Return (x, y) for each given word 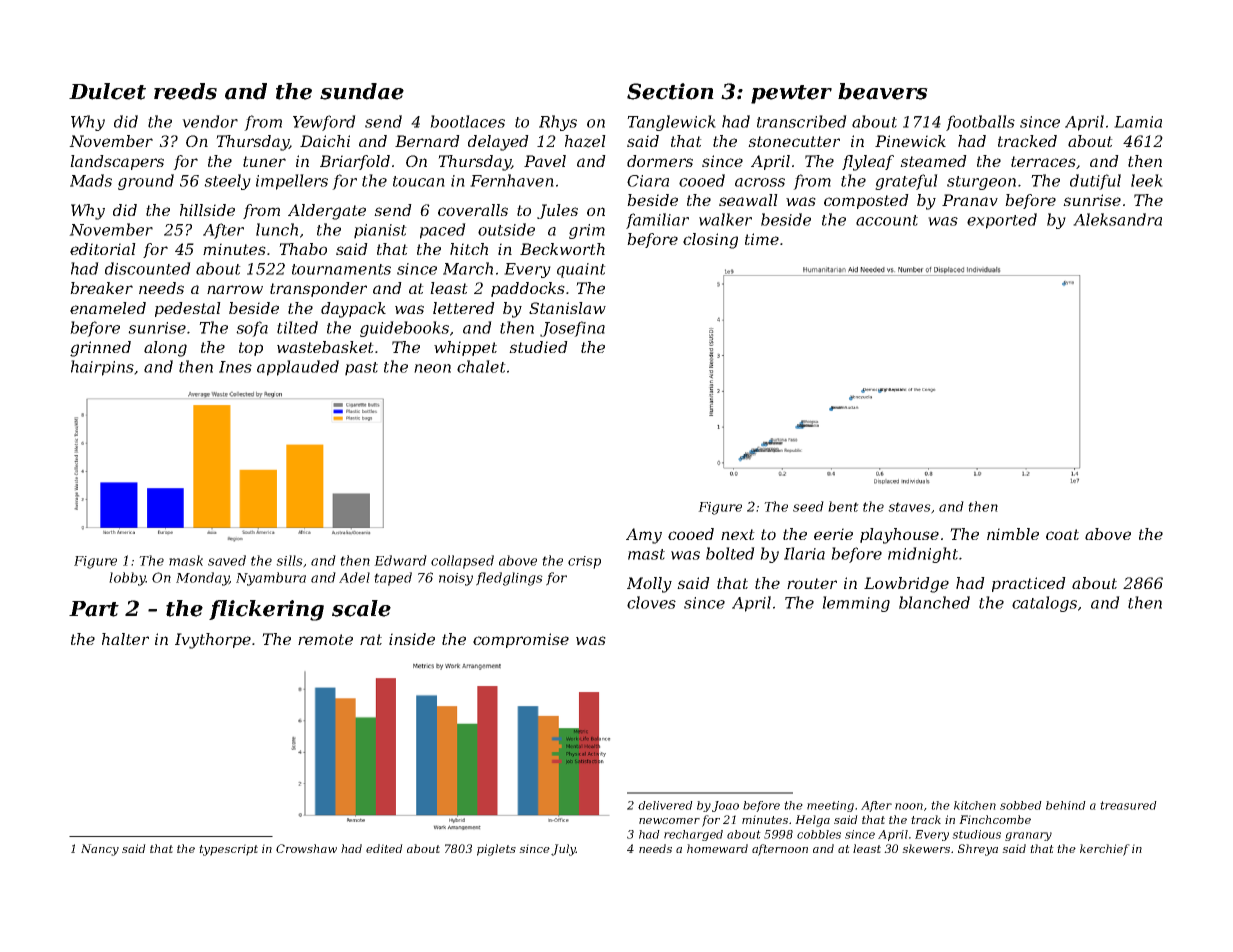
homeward (717, 848)
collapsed (462, 562)
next (738, 534)
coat (1062, 534)
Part (94, 609)
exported (1002, 221)
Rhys (558, 123)
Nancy (100, 850)
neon (432, 368)
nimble (1013, 534)
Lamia (1138, 122)
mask (186, 560)
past (361, 369)
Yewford (324, 123)
